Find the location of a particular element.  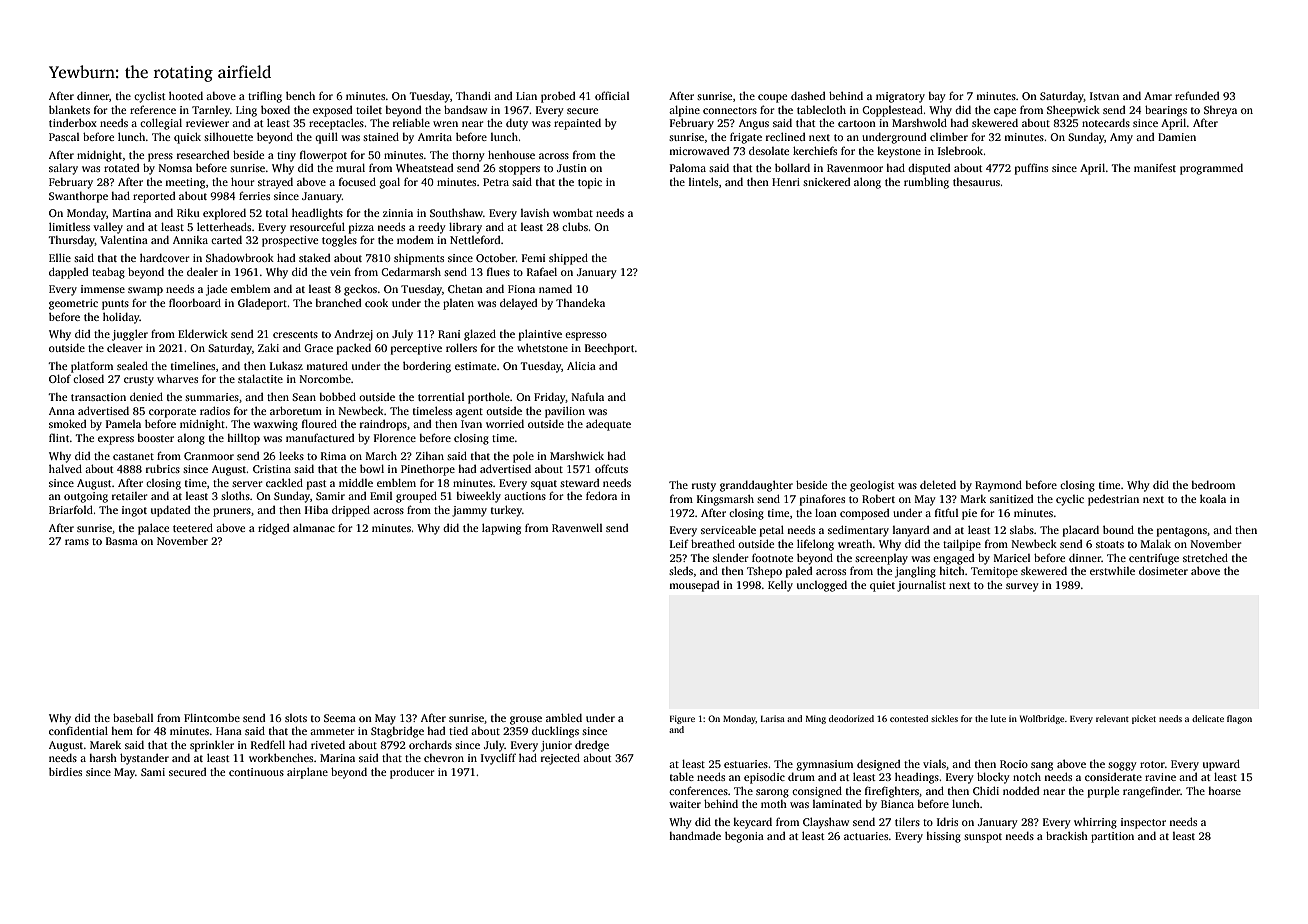

Marshwold is located at coordinates (919, 122).
